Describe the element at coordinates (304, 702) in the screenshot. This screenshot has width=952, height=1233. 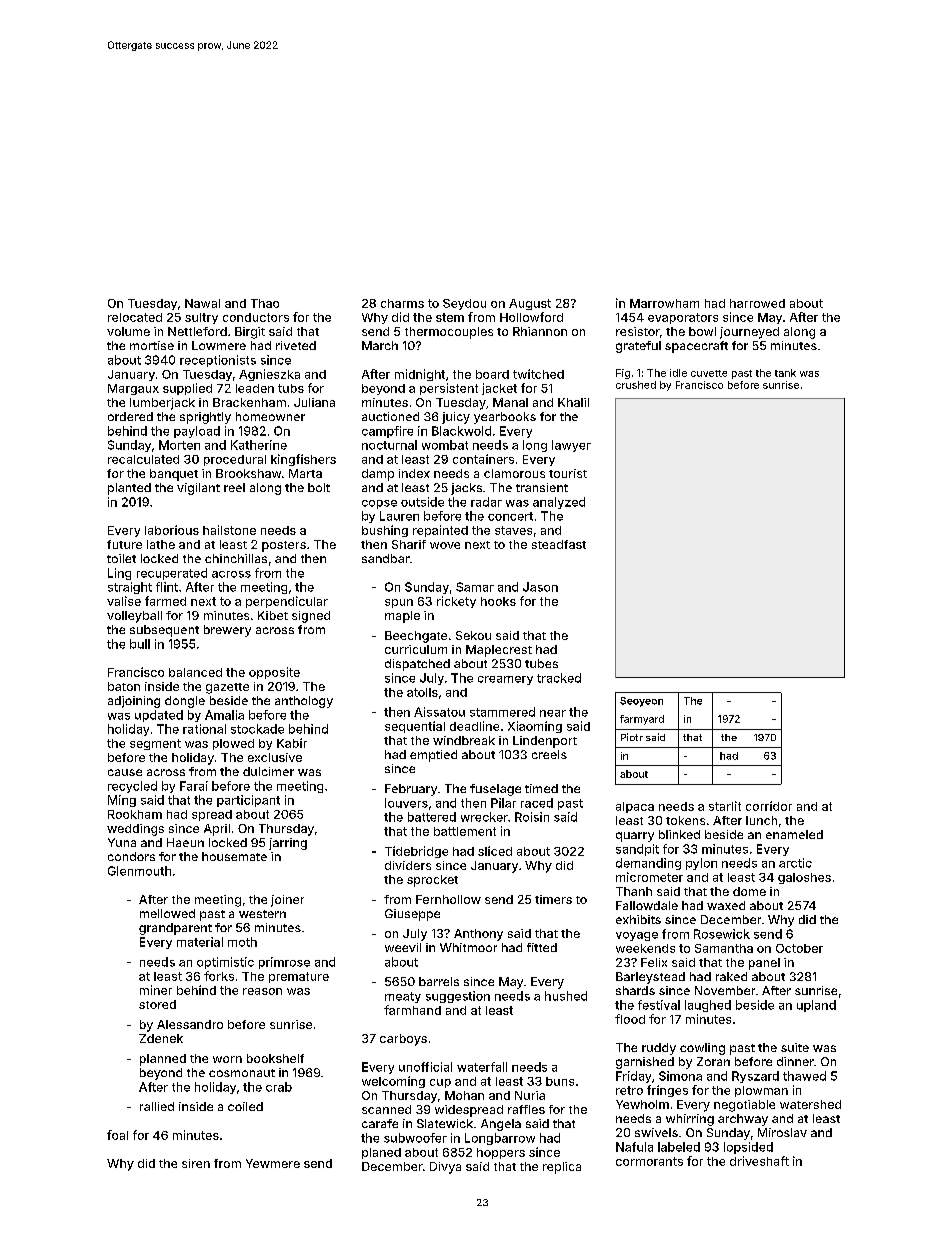
I see `anthology` at that location.
